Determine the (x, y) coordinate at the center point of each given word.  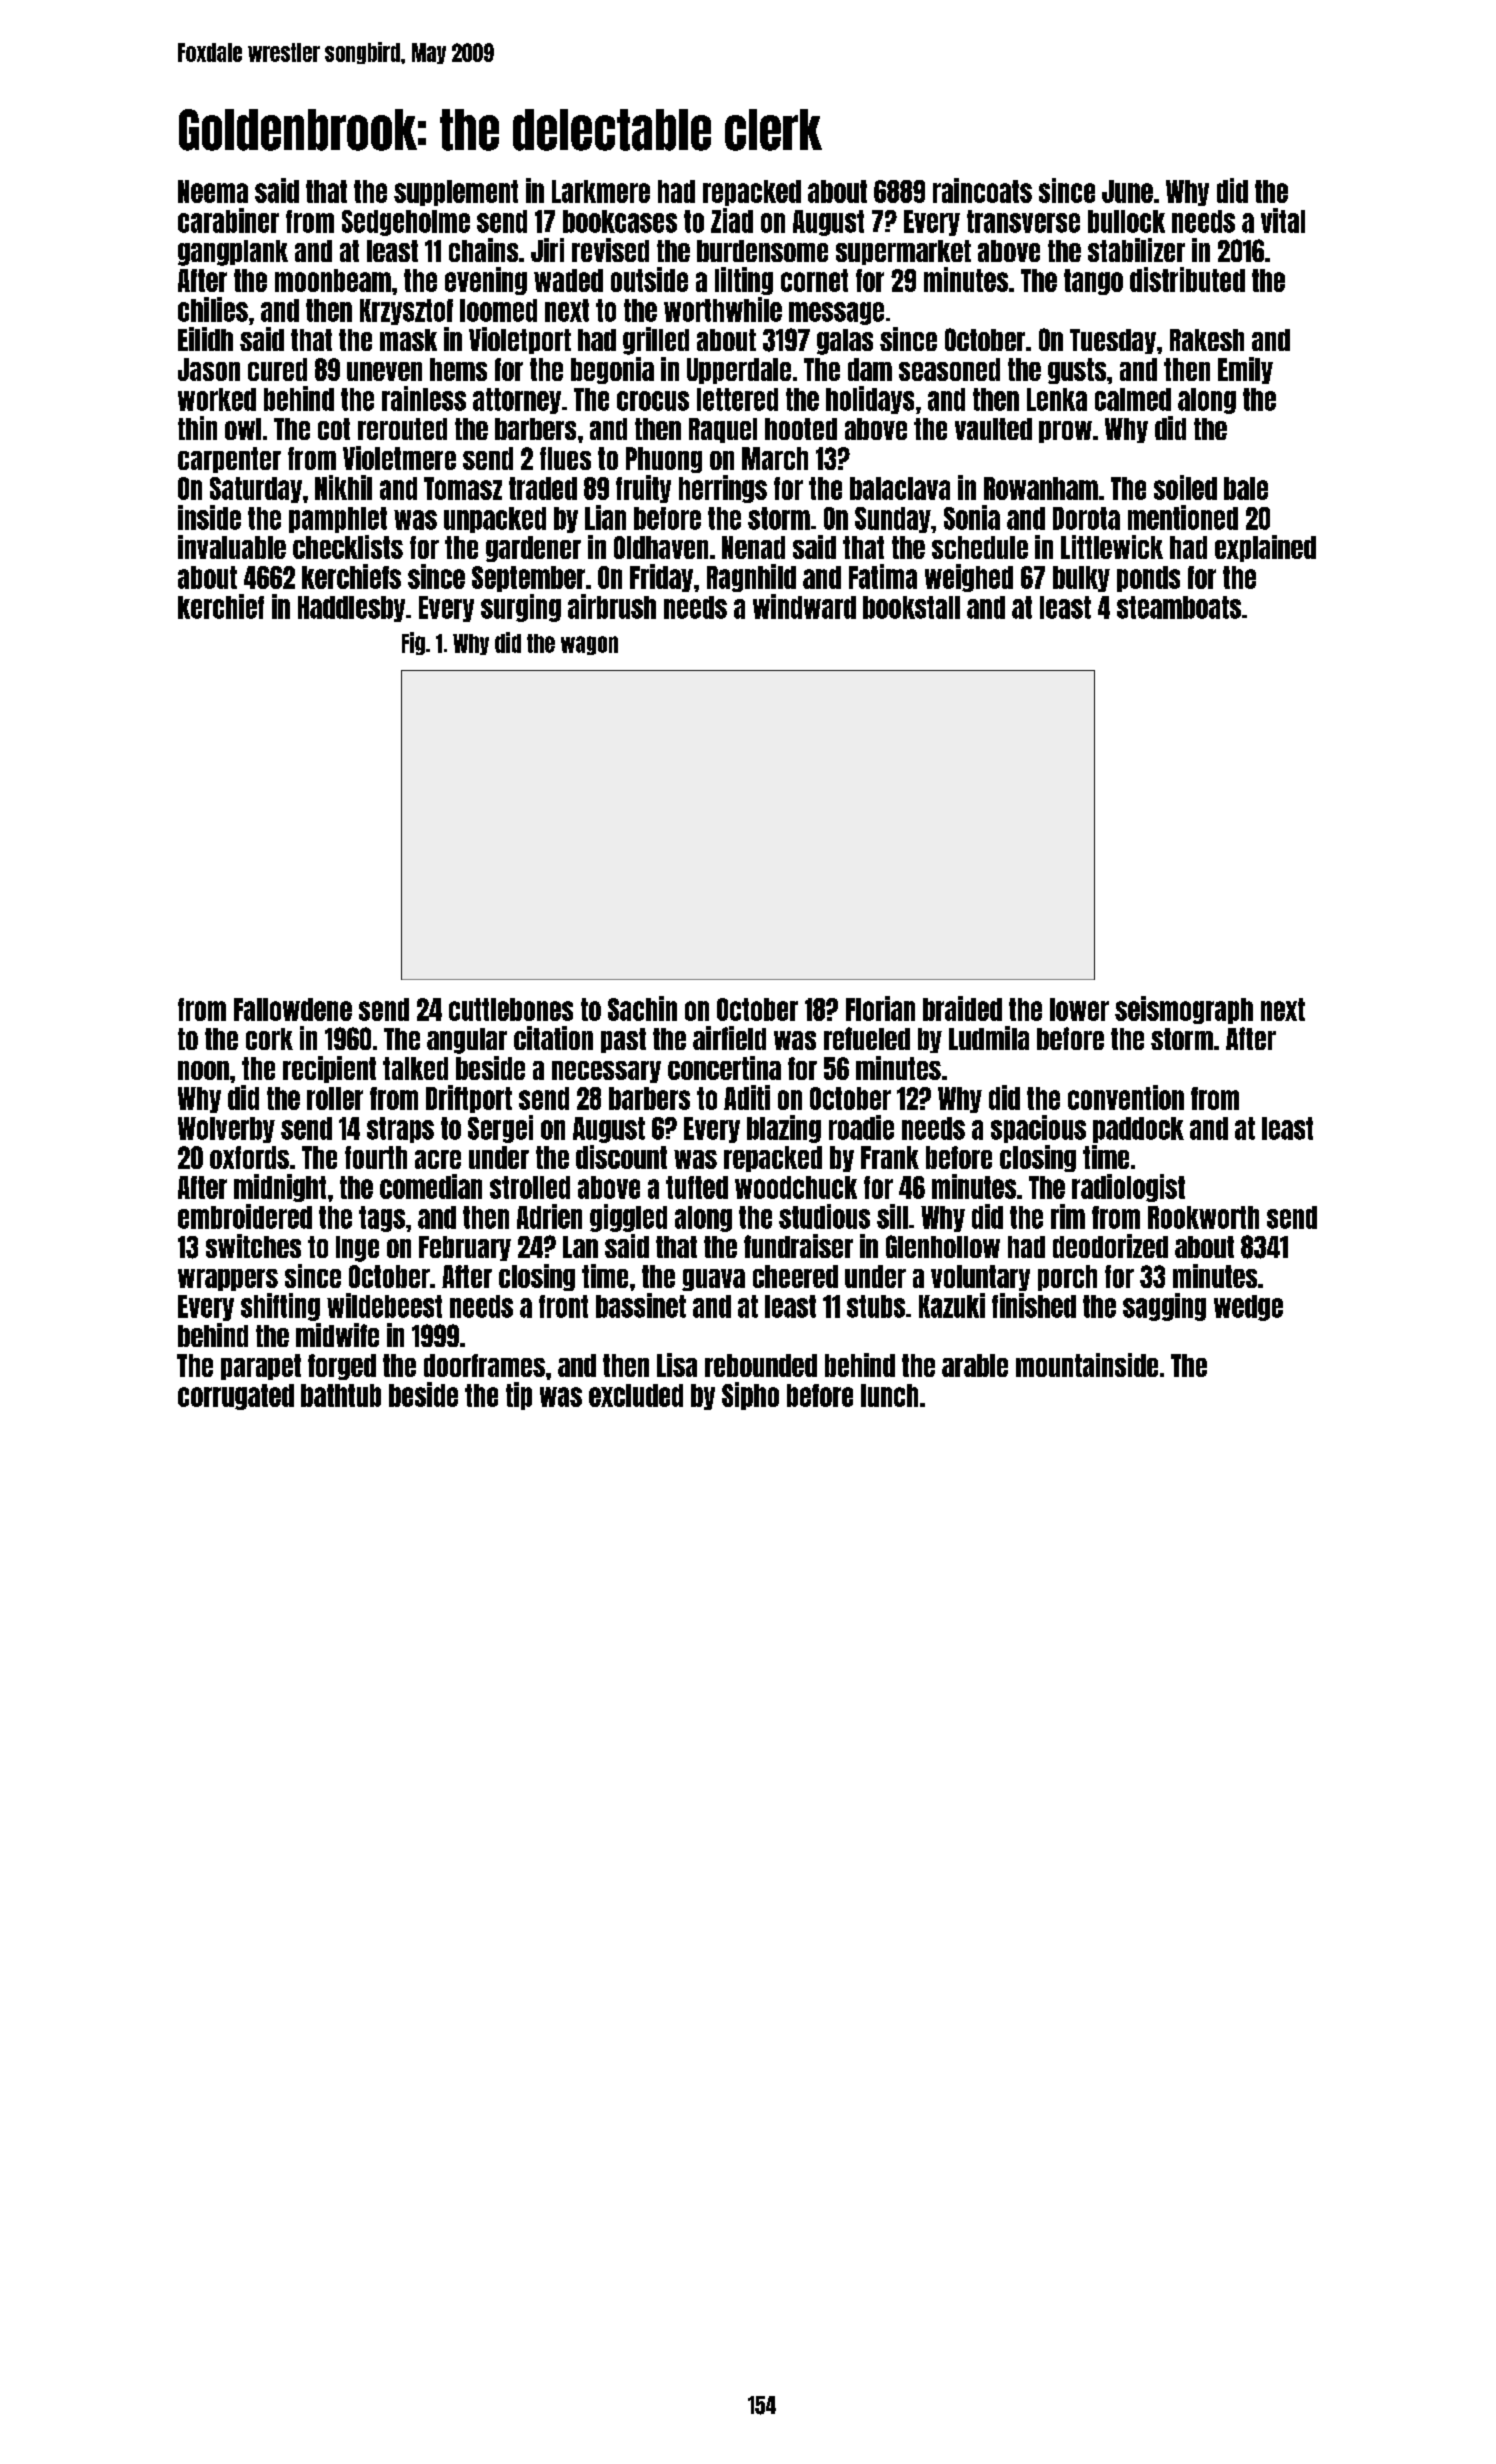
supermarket (903, 252)
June (1127, 191)
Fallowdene (293, 1009)
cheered (795, 1276)
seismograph (1184, 1010)
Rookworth (1203, 1217)
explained (1265, 548)
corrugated (236, 1397)
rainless (424, 398)
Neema (213, 191)
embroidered (245, 1216)
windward (804, 606)
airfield (729, 1038)
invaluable (232, 547)
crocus (653, 401)
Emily (1245, 370)
